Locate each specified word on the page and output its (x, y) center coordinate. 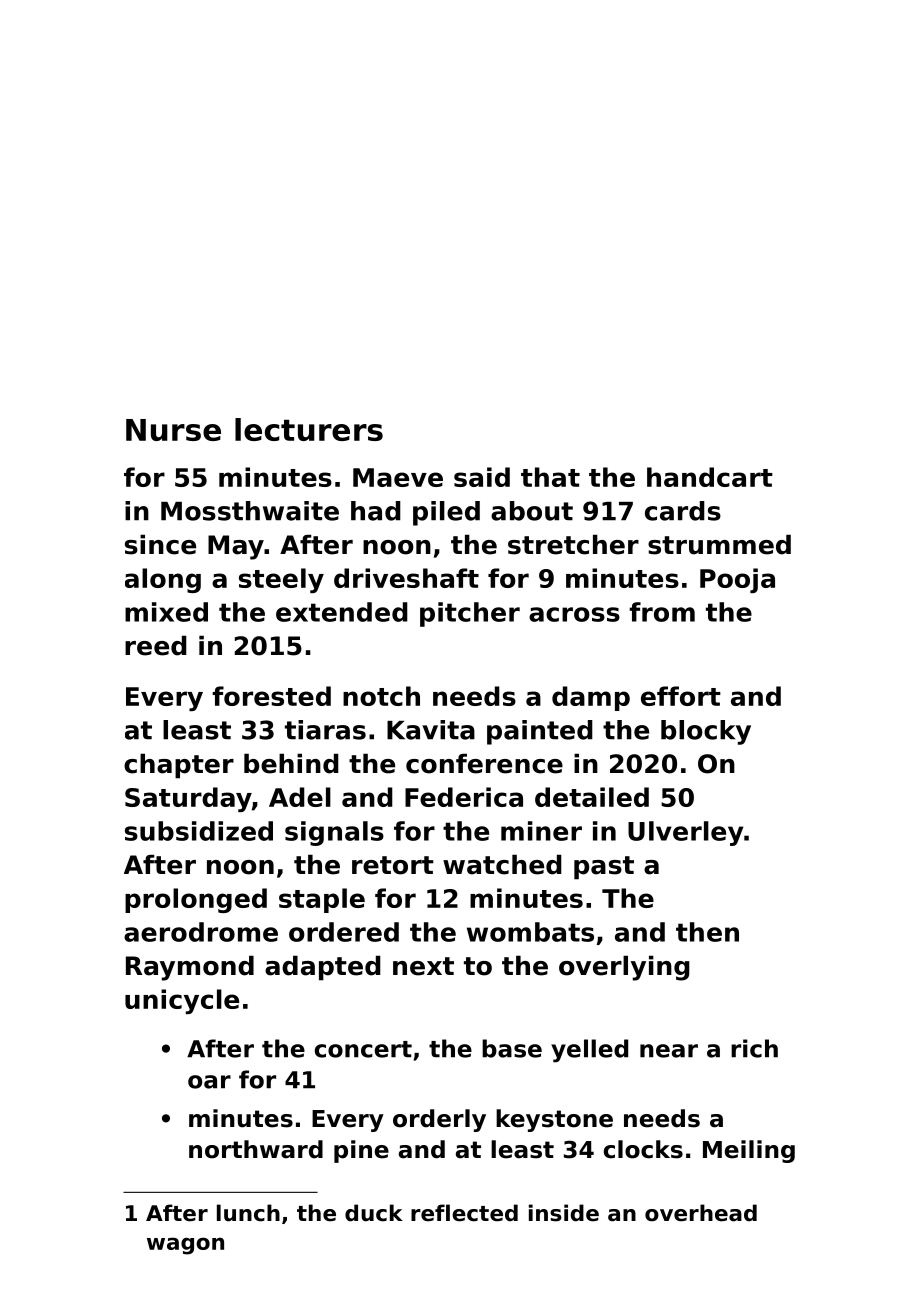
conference (484, 763)
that (550, 477)
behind (291, 763)
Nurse (173, 430)
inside (564, 1213)
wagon (185, 1246)
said (482, 477)
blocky (706, 732)
